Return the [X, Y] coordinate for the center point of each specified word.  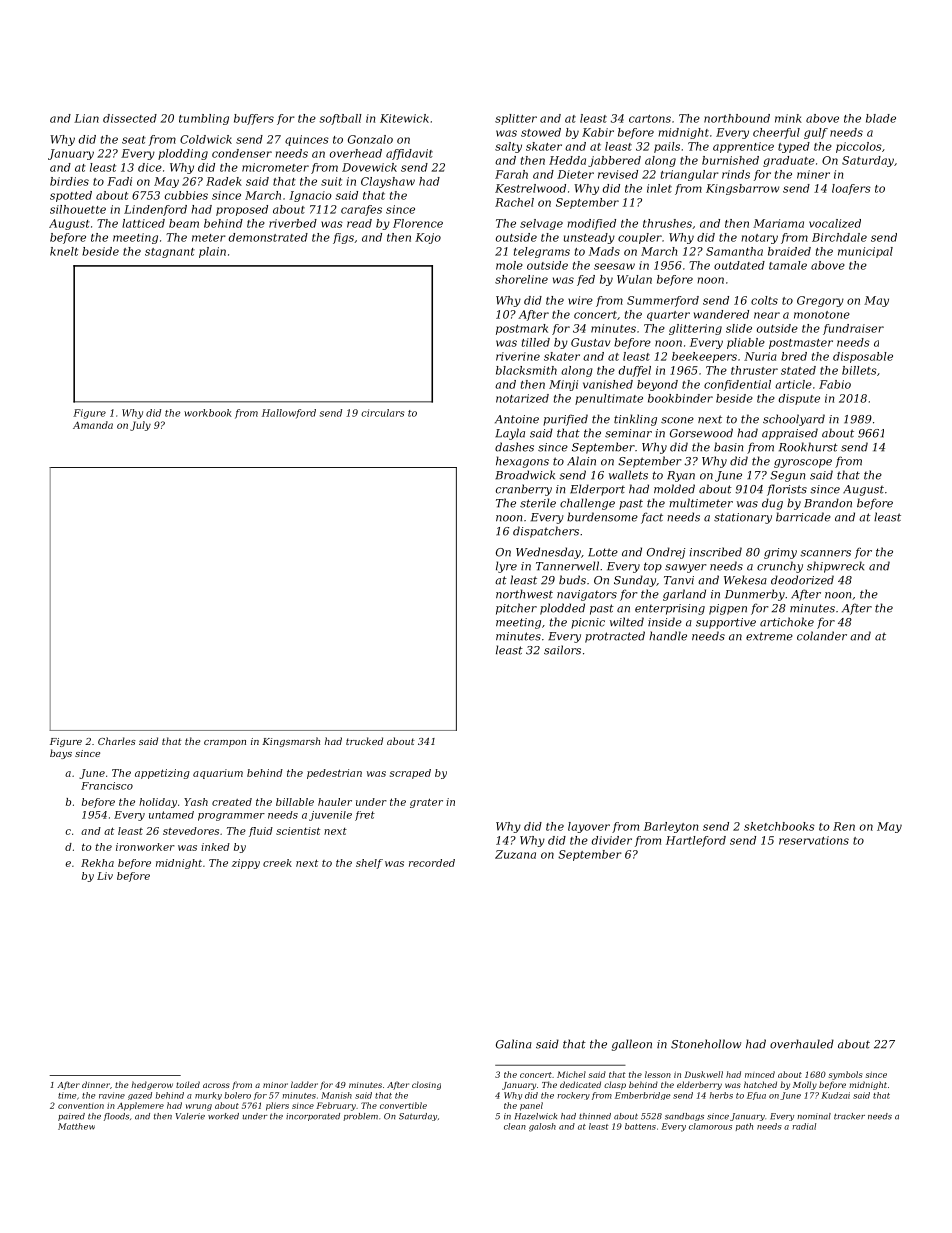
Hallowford [289, 414]
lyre [506, 567]
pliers [277, 1106]
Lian [86, 118]
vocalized [835, 223]
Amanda [93, 425]
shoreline [521, 279]
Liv [105, 876]
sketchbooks [779, 826]
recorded [432, 863]
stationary [743, 518]
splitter [516, 119]
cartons [650, 119]
